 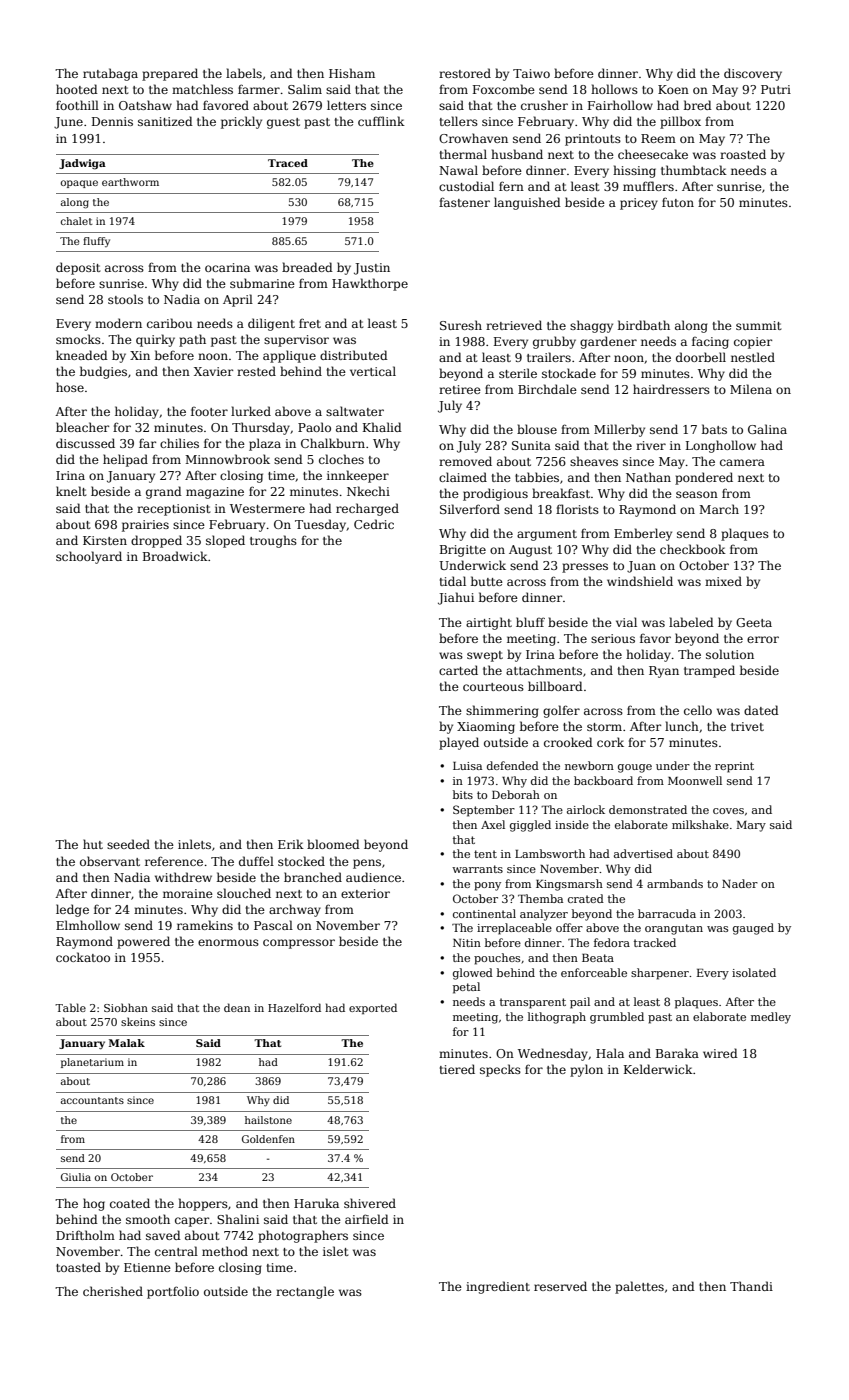 What do you see at coordinates (305, 1292) in the image?
I see `rectangle` at bounding box center [305, 1292].
